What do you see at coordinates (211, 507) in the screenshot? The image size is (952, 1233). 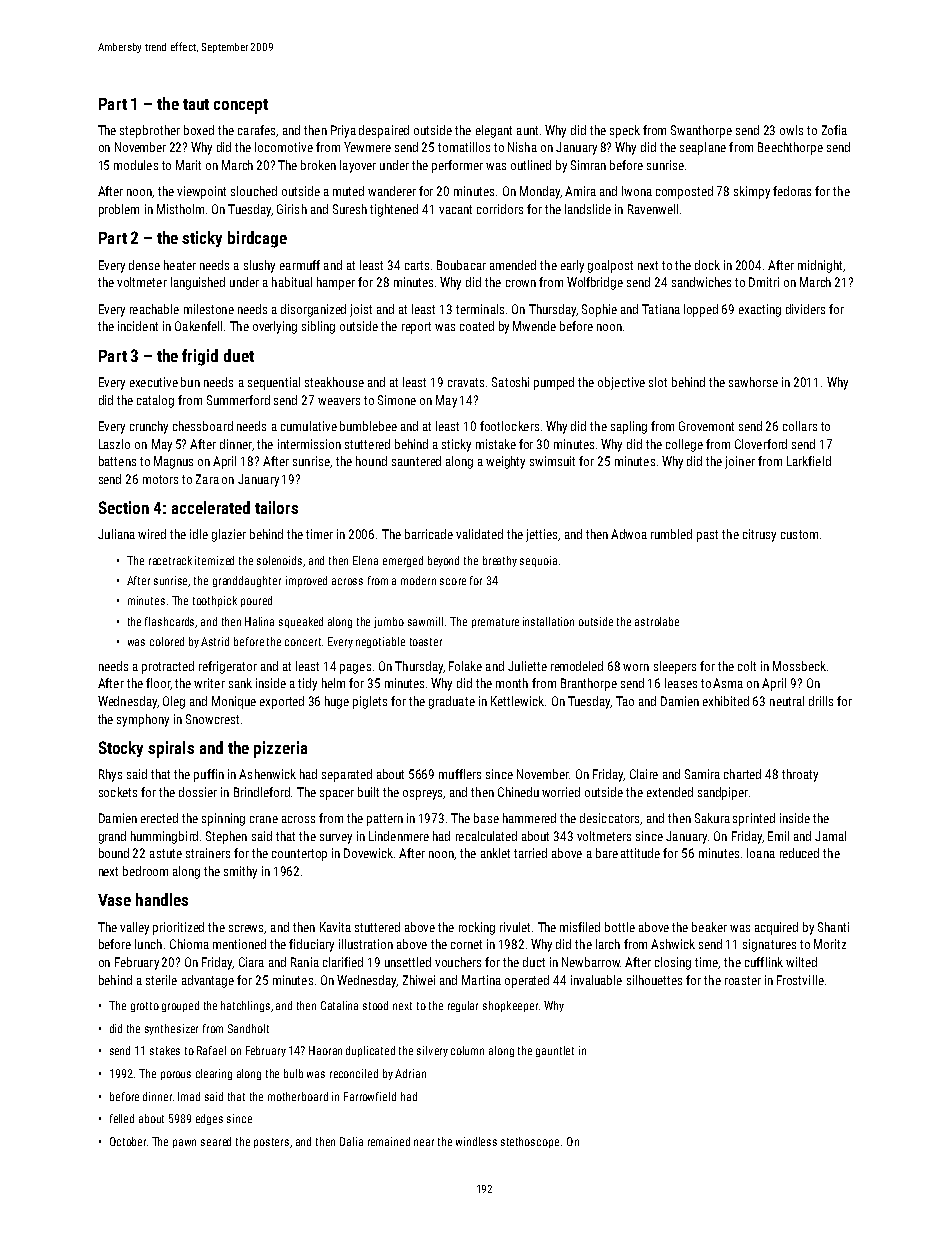 I see `accelerated` at bounding box center [211, 507].
